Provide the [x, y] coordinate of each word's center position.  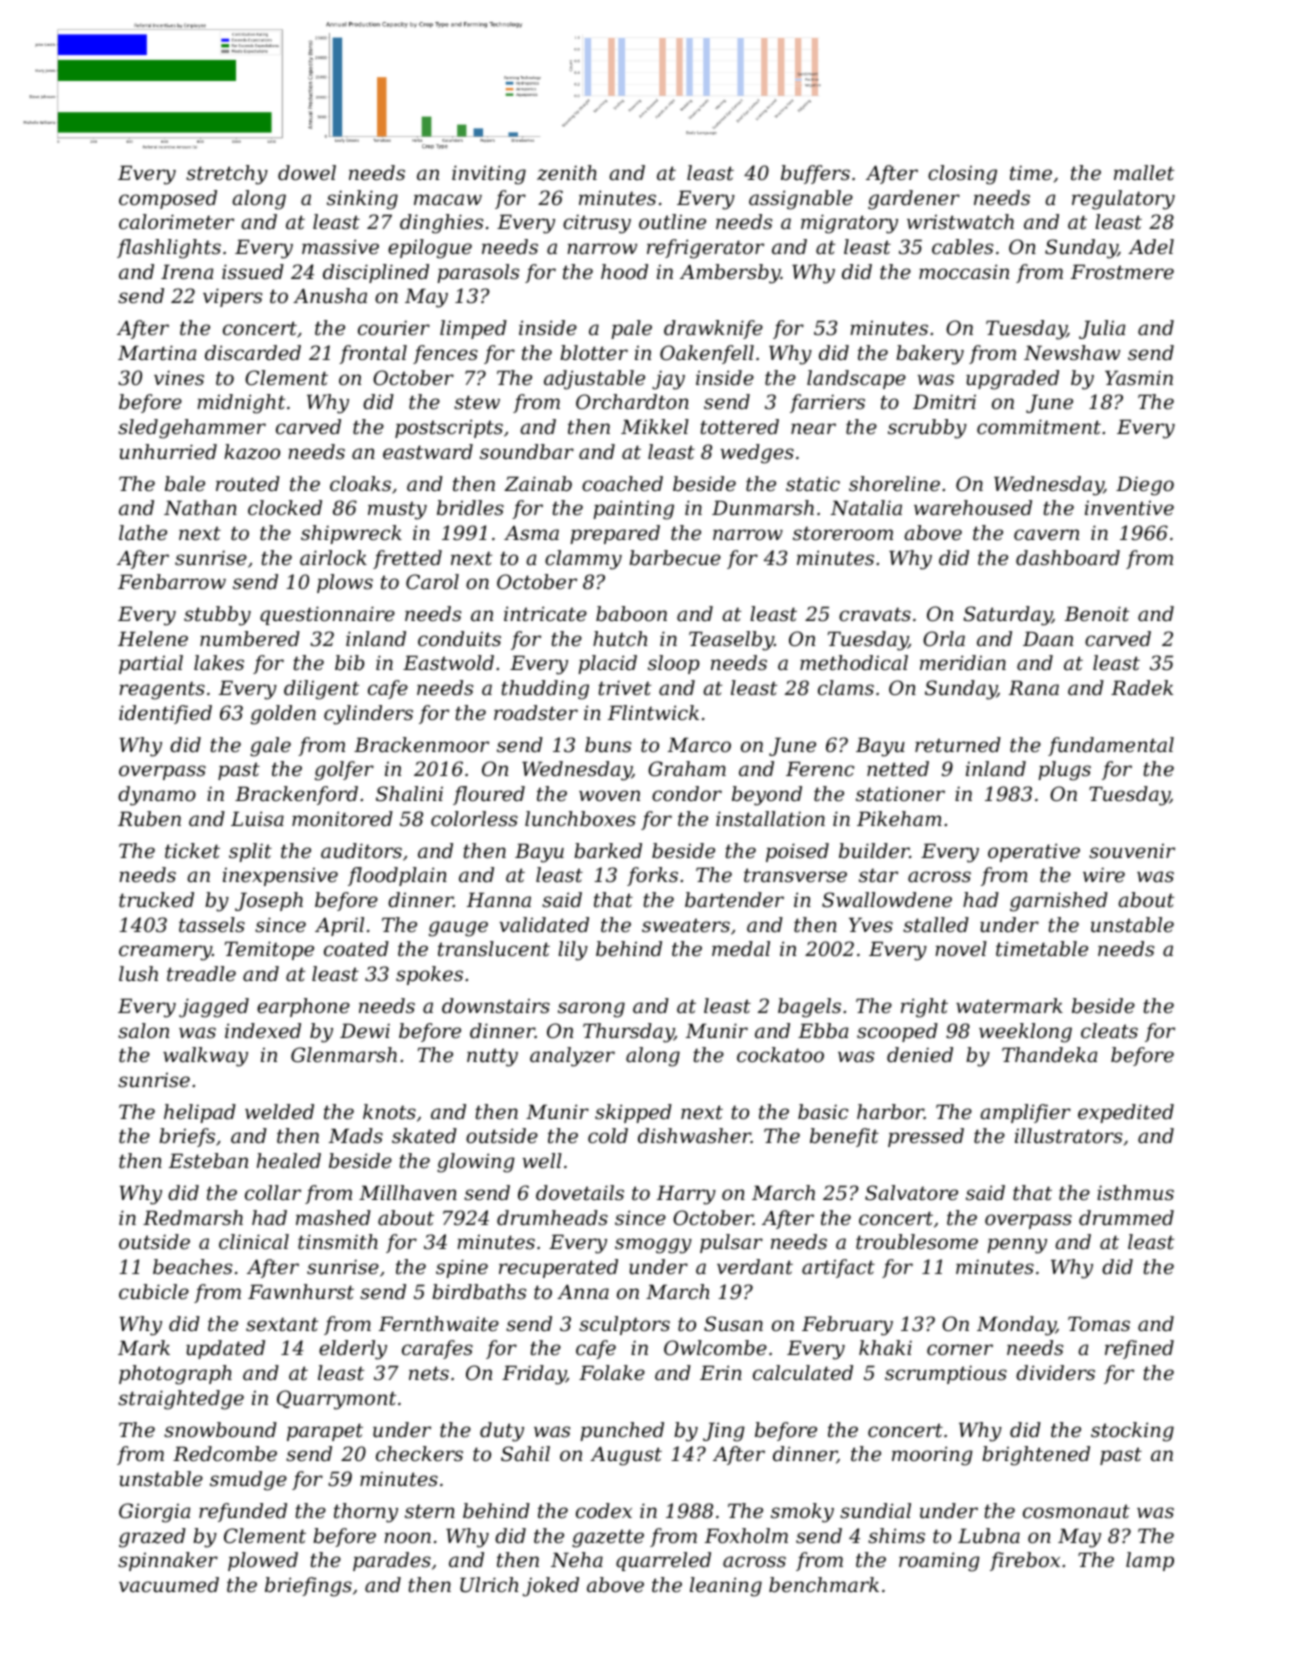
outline [672, 222]
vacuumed [169, 1585]
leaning [726, 1587]
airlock [333, 558]
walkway [205, 1057]
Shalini [409, 794]
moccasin [964, 272]
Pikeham [899, 818]
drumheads [552, 1218]
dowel [307, 173]
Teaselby [731, 641]
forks [652, 876]
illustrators [1068, 1136]
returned [958, 745]
